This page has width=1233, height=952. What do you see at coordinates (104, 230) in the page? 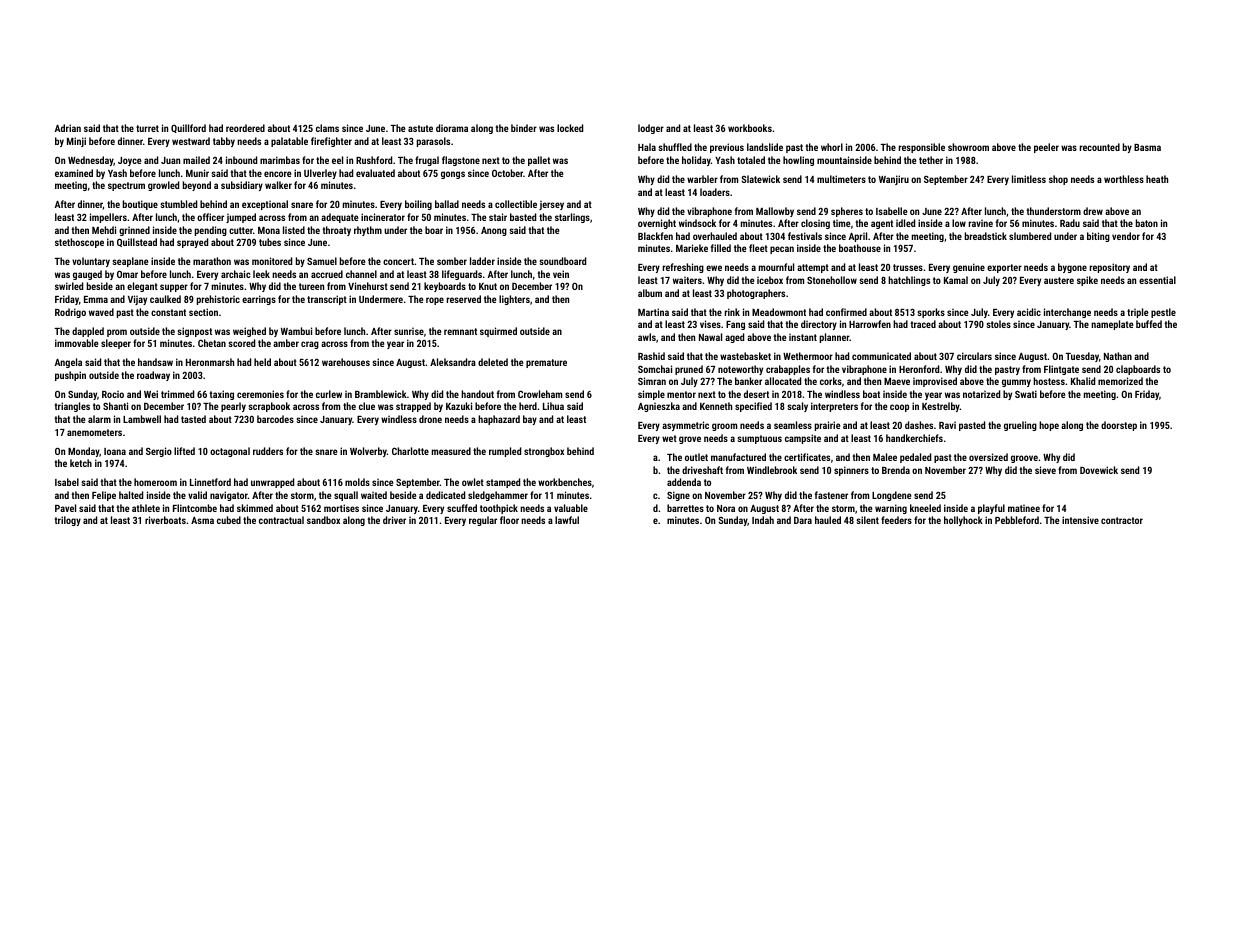
I see `Mehdi` at bounding box center [104, 230].
